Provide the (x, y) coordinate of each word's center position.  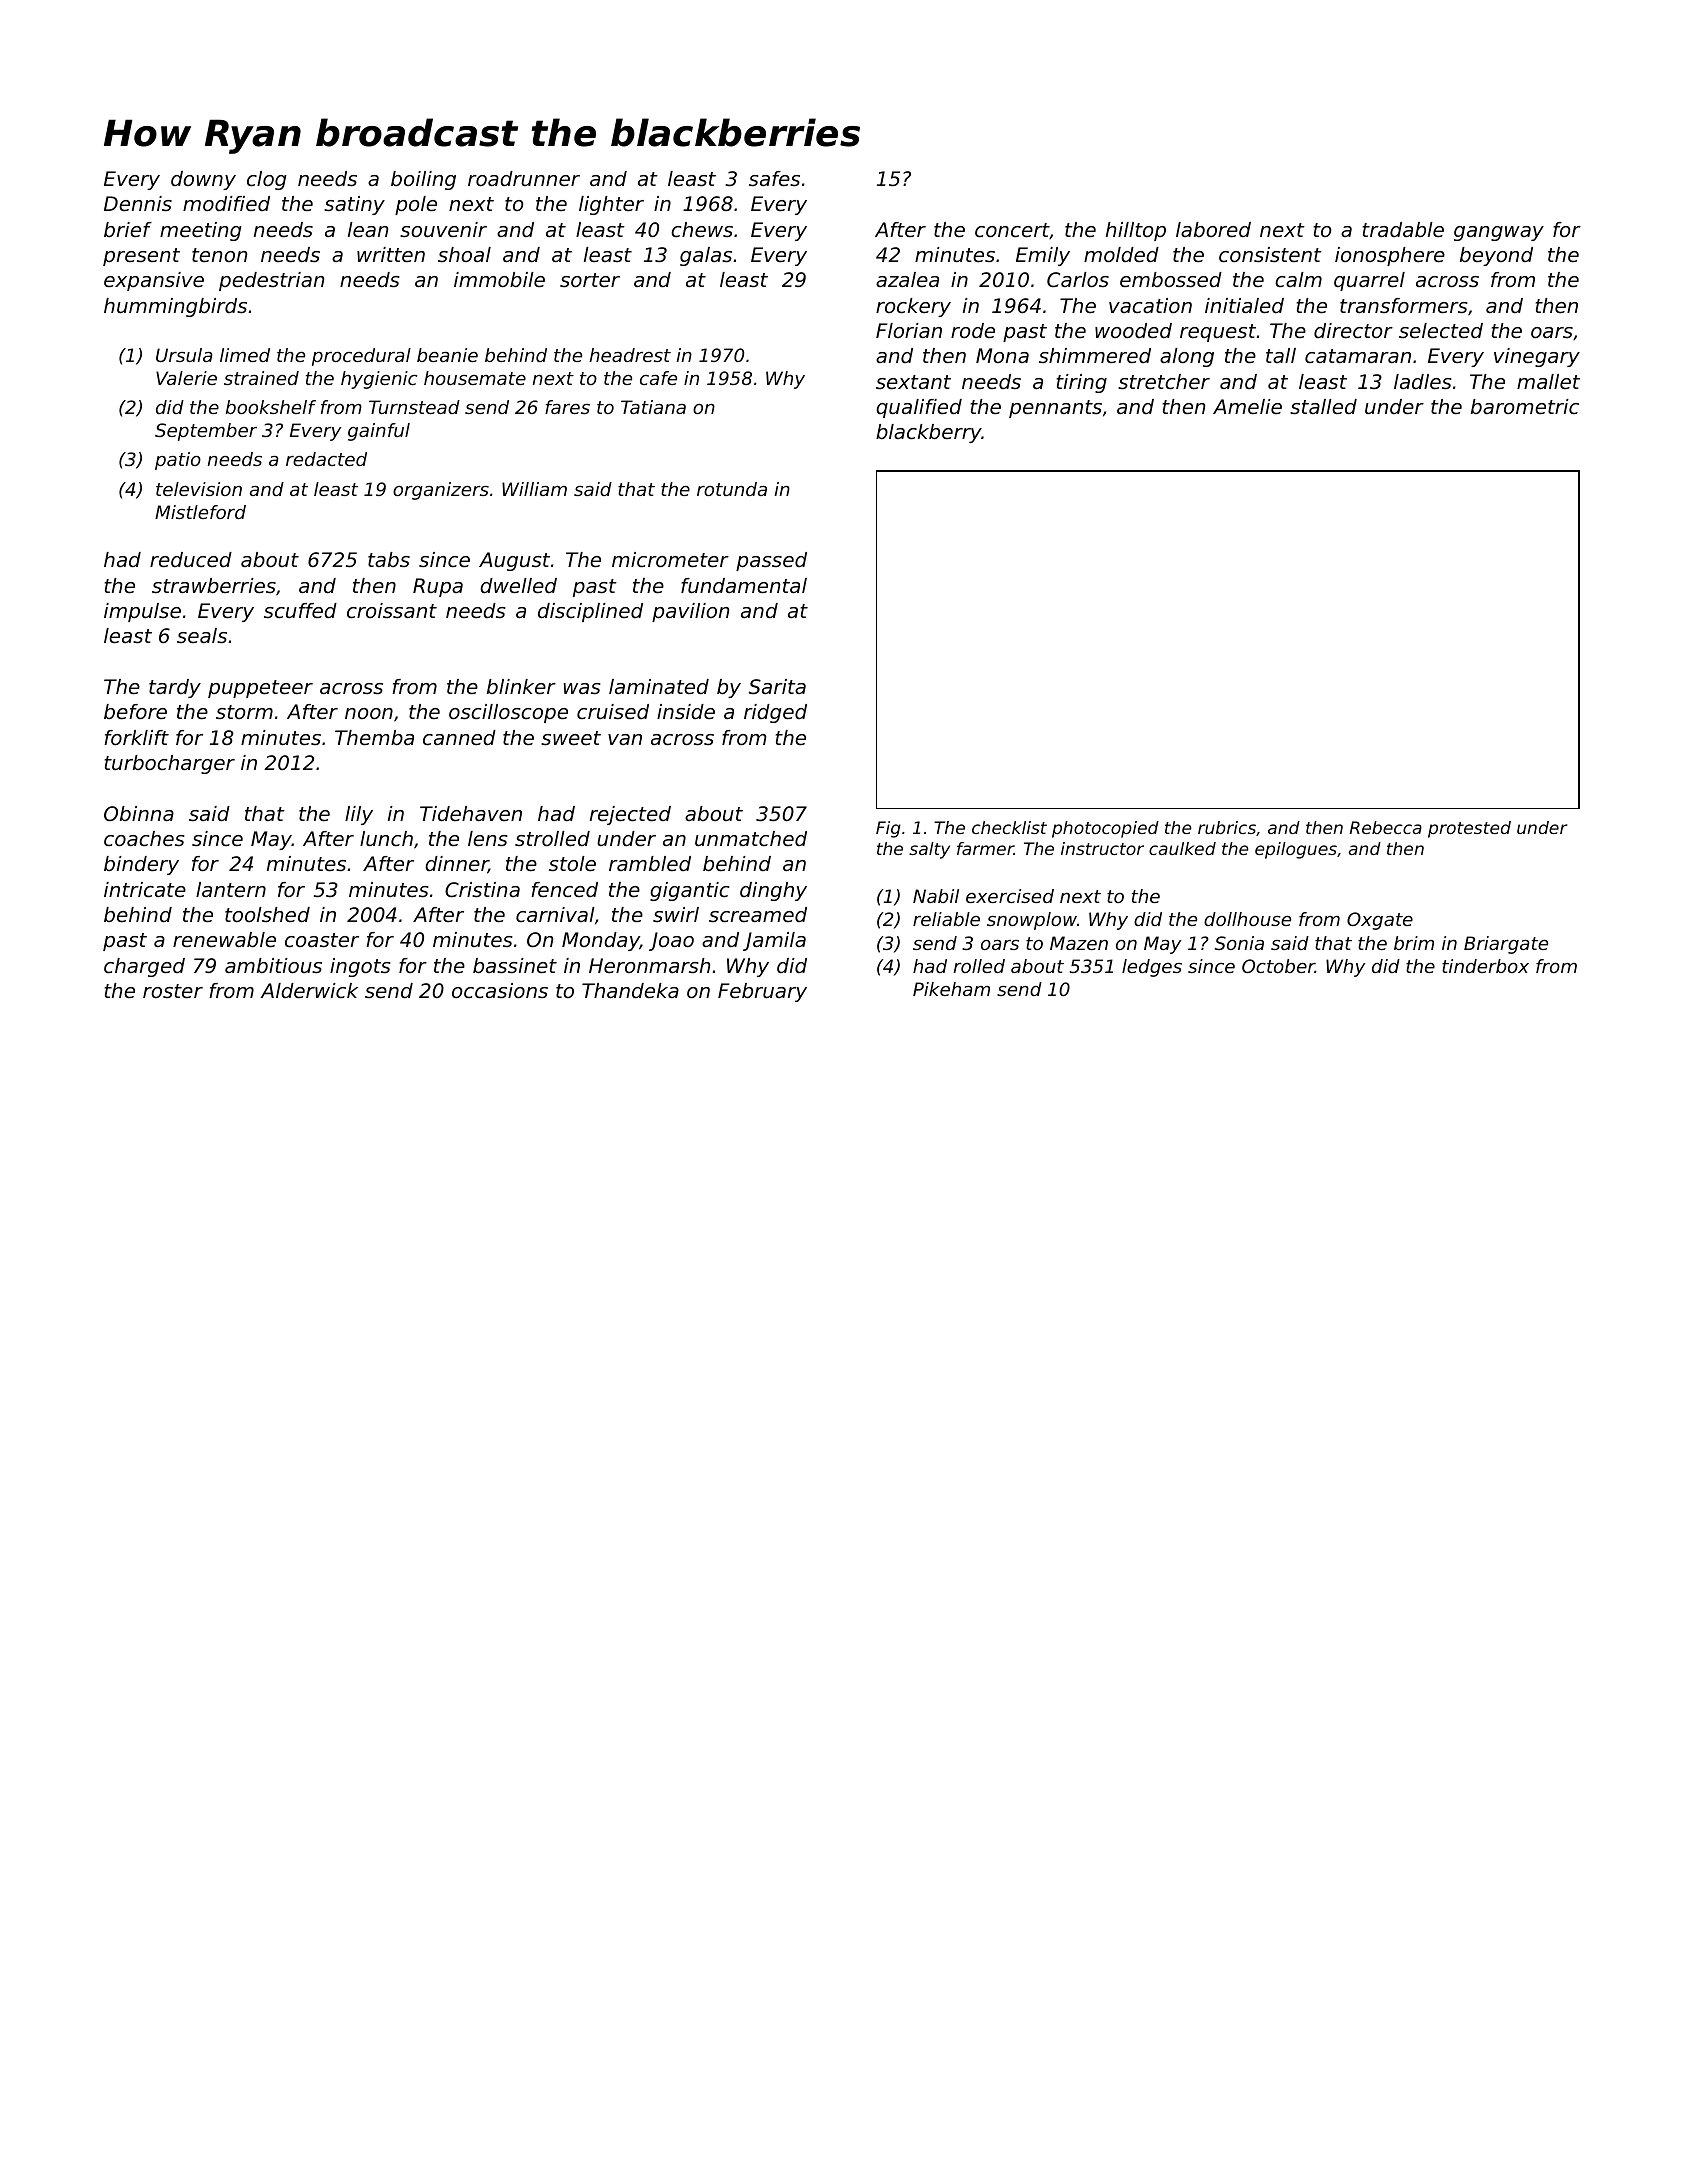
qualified (919, 408)
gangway (1499, 233)
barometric (1525, 407)
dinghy (773, 891)
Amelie (1247, 407)
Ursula (184, 355)
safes (774, 179)
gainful (379, 432)
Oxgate (1380, 921)
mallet (1548, 381)
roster (173, 991)
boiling (423, 180)
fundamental (744, 586)
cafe (658, 378)
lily (359, 815)
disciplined (590, 612)
